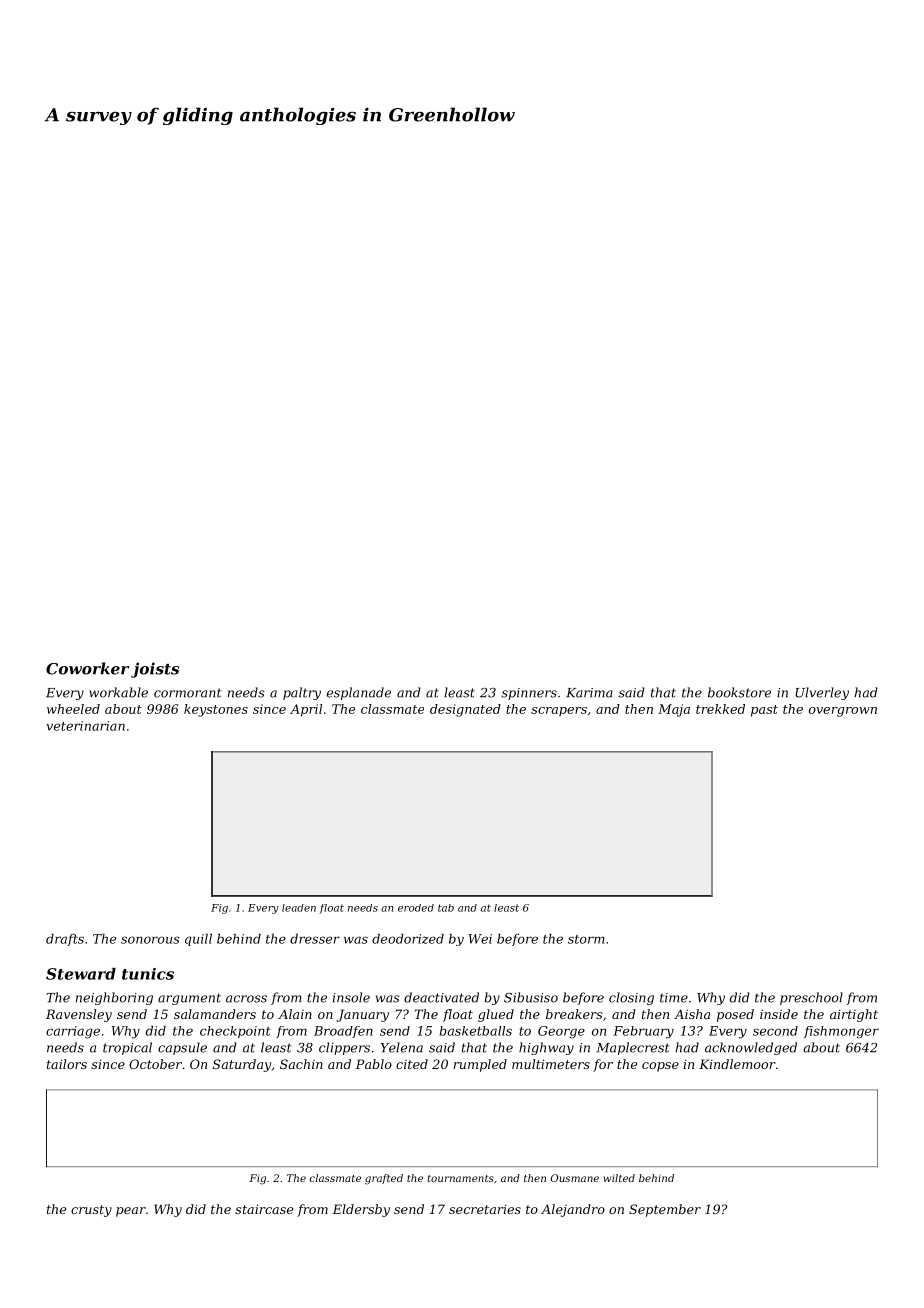 This page has height=1308, width=924. What do you see at coordinates (416, 908) in the page?
I see `eroded` at bounding box center [416, 908].
